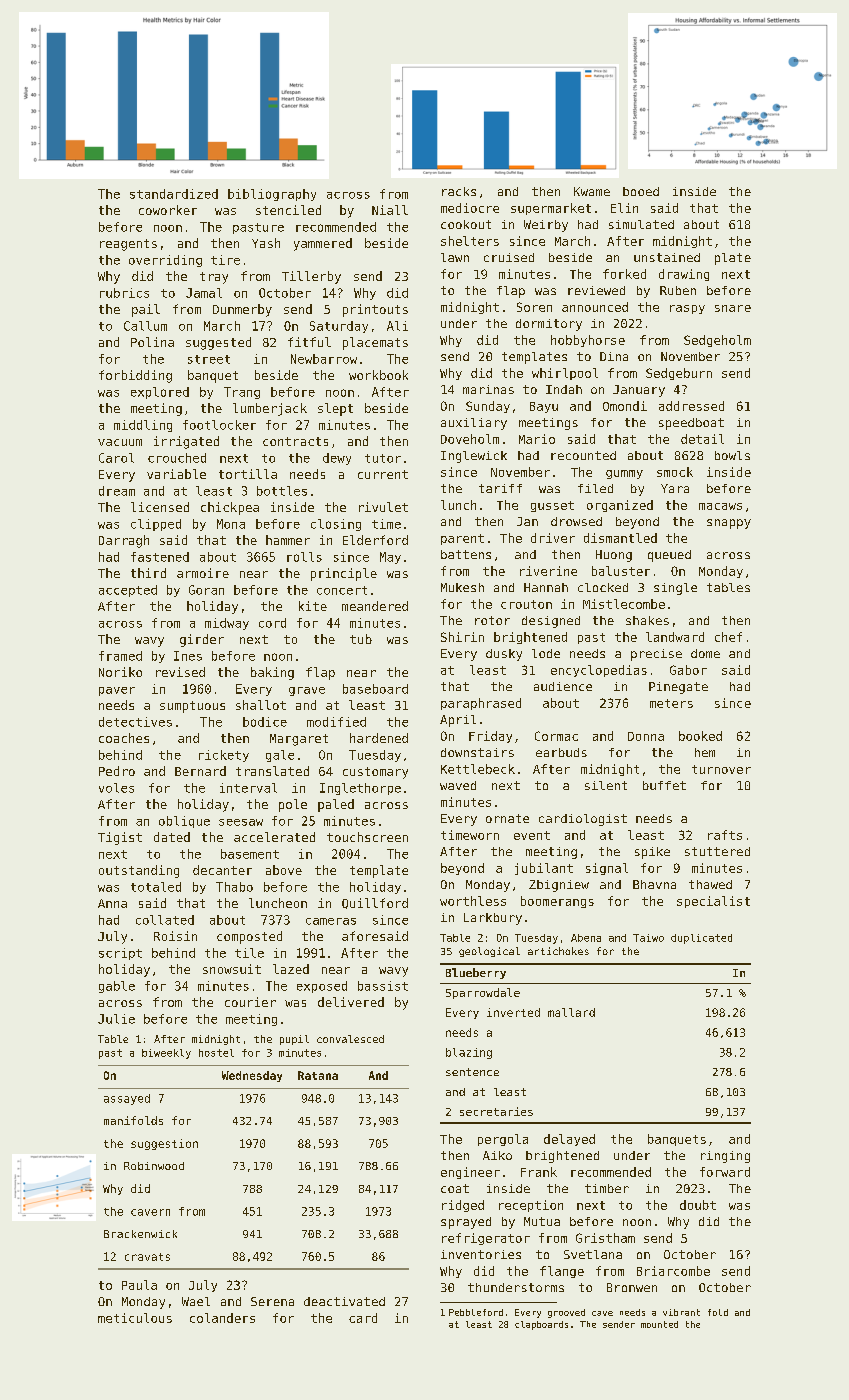  Describe the element at coordinates (549, 325) in the screenshot. I see `dormitory` at that location.
